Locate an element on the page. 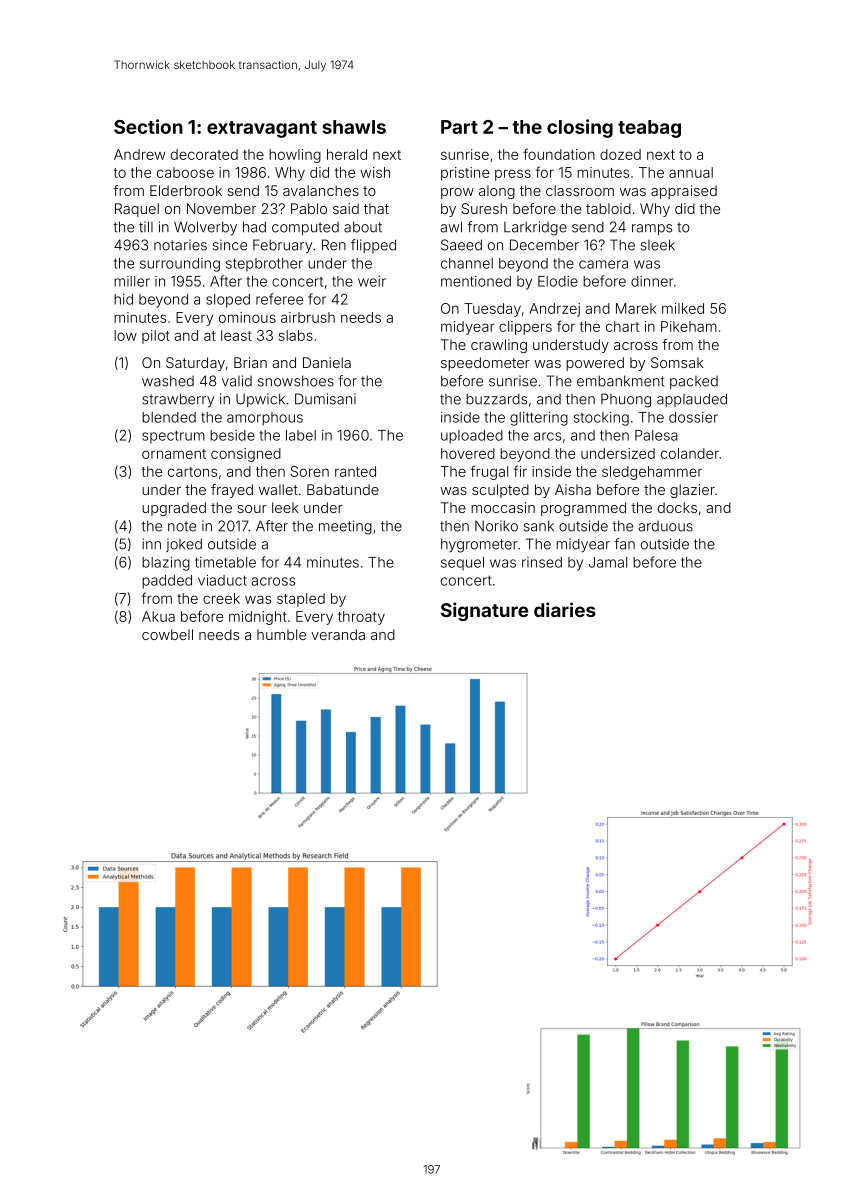  appraised is located at coordinates (684, 192).
